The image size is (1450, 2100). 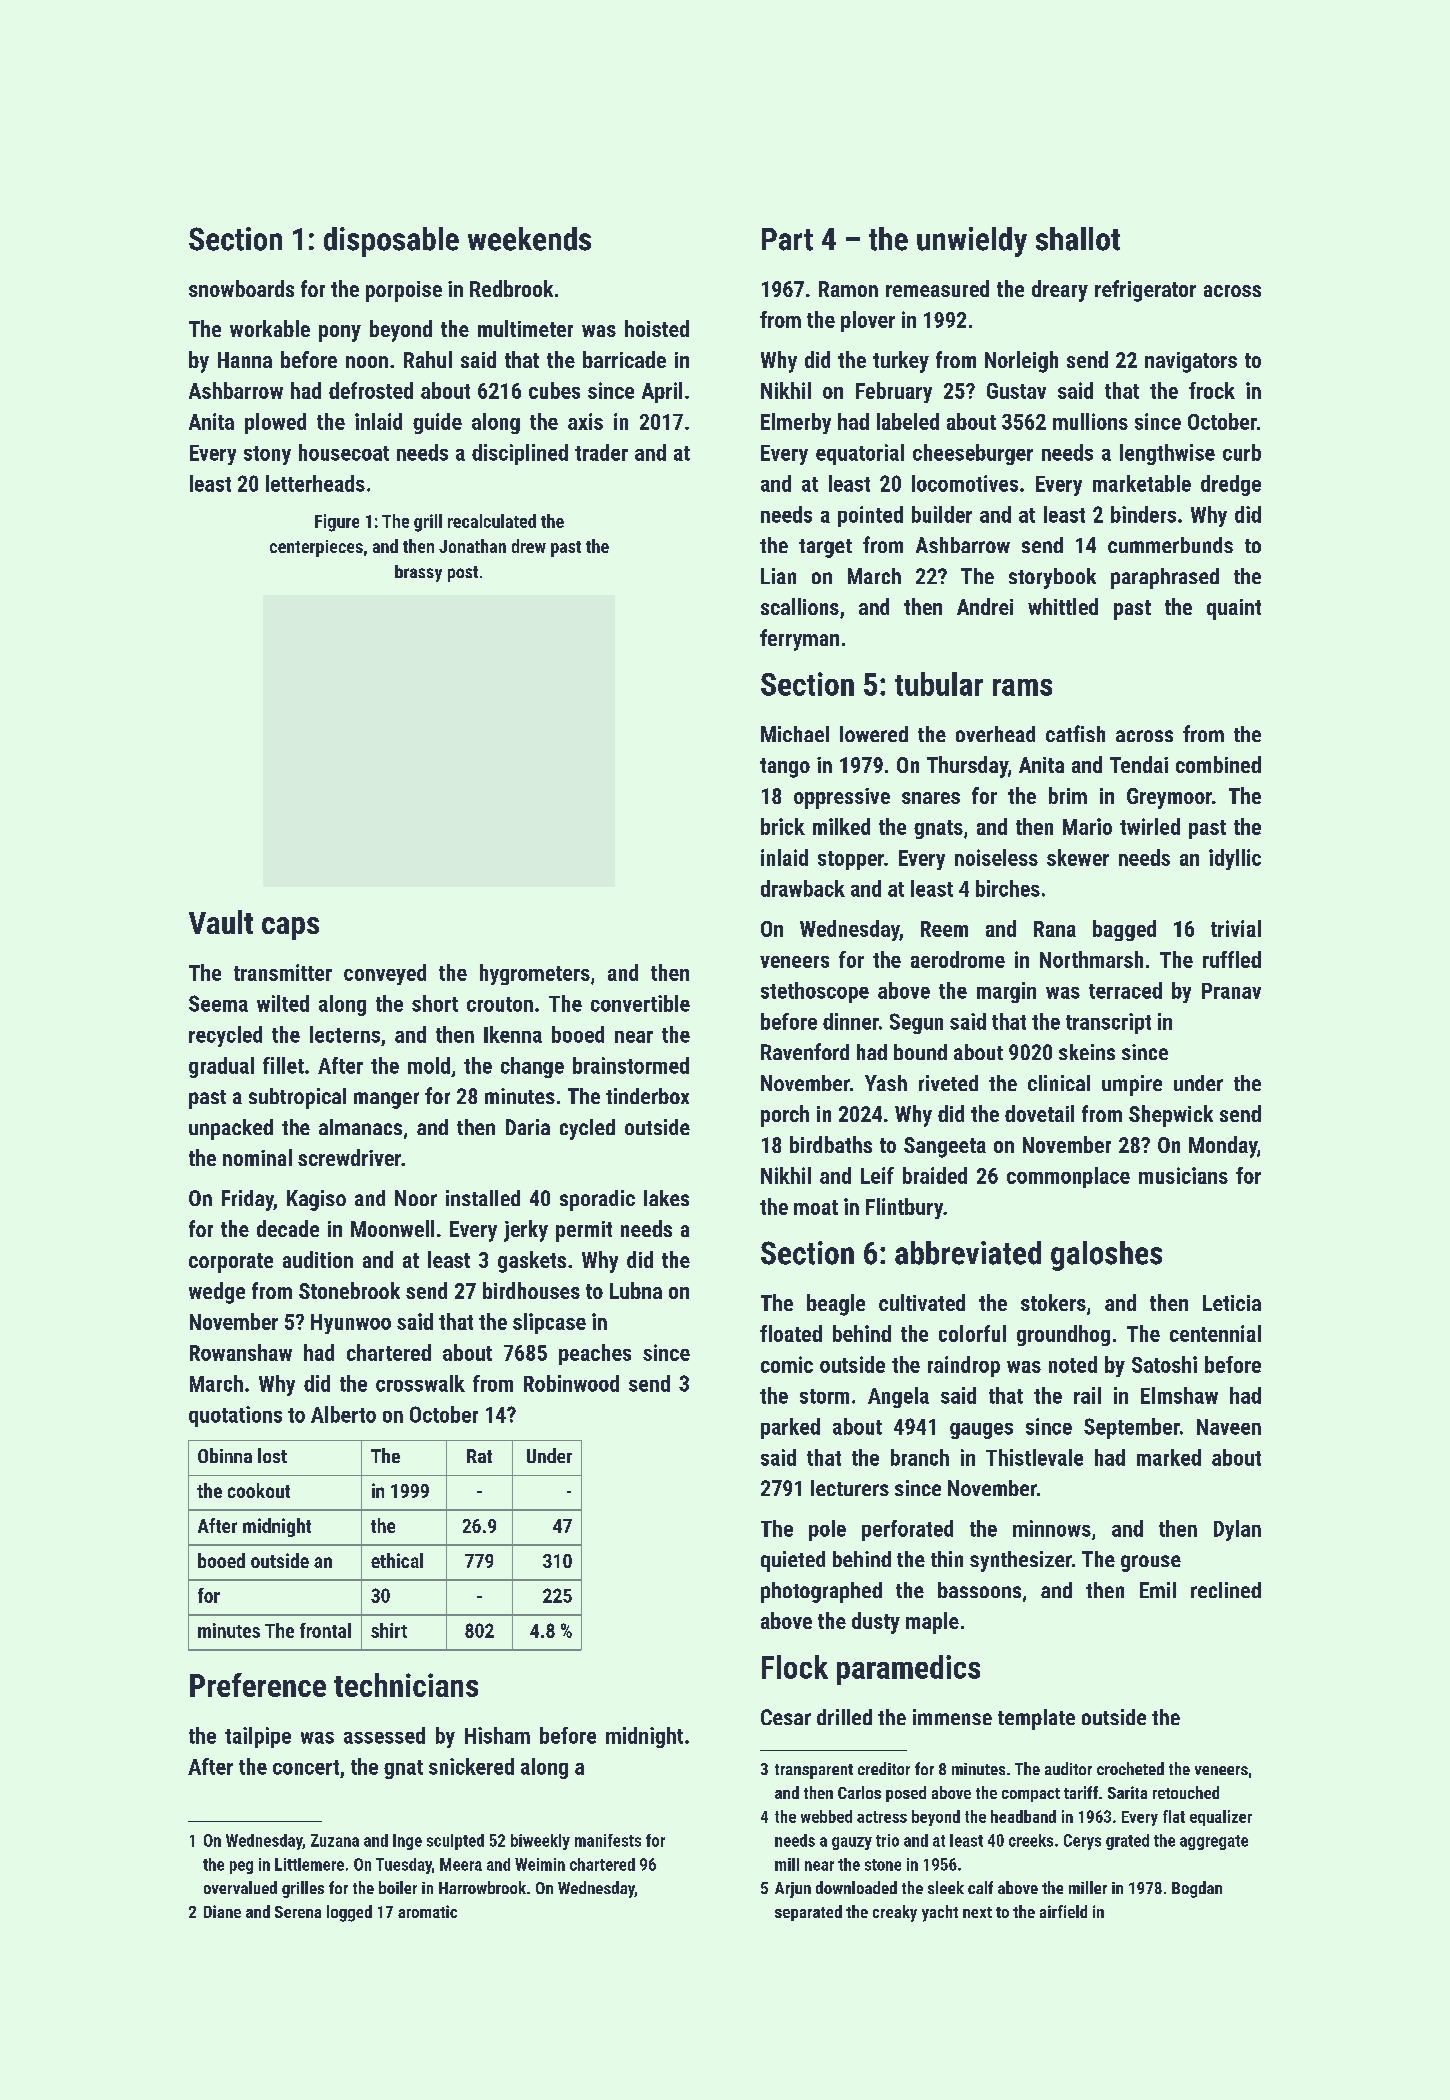 I want to click on snowboards, so click(x=241, y=288).
